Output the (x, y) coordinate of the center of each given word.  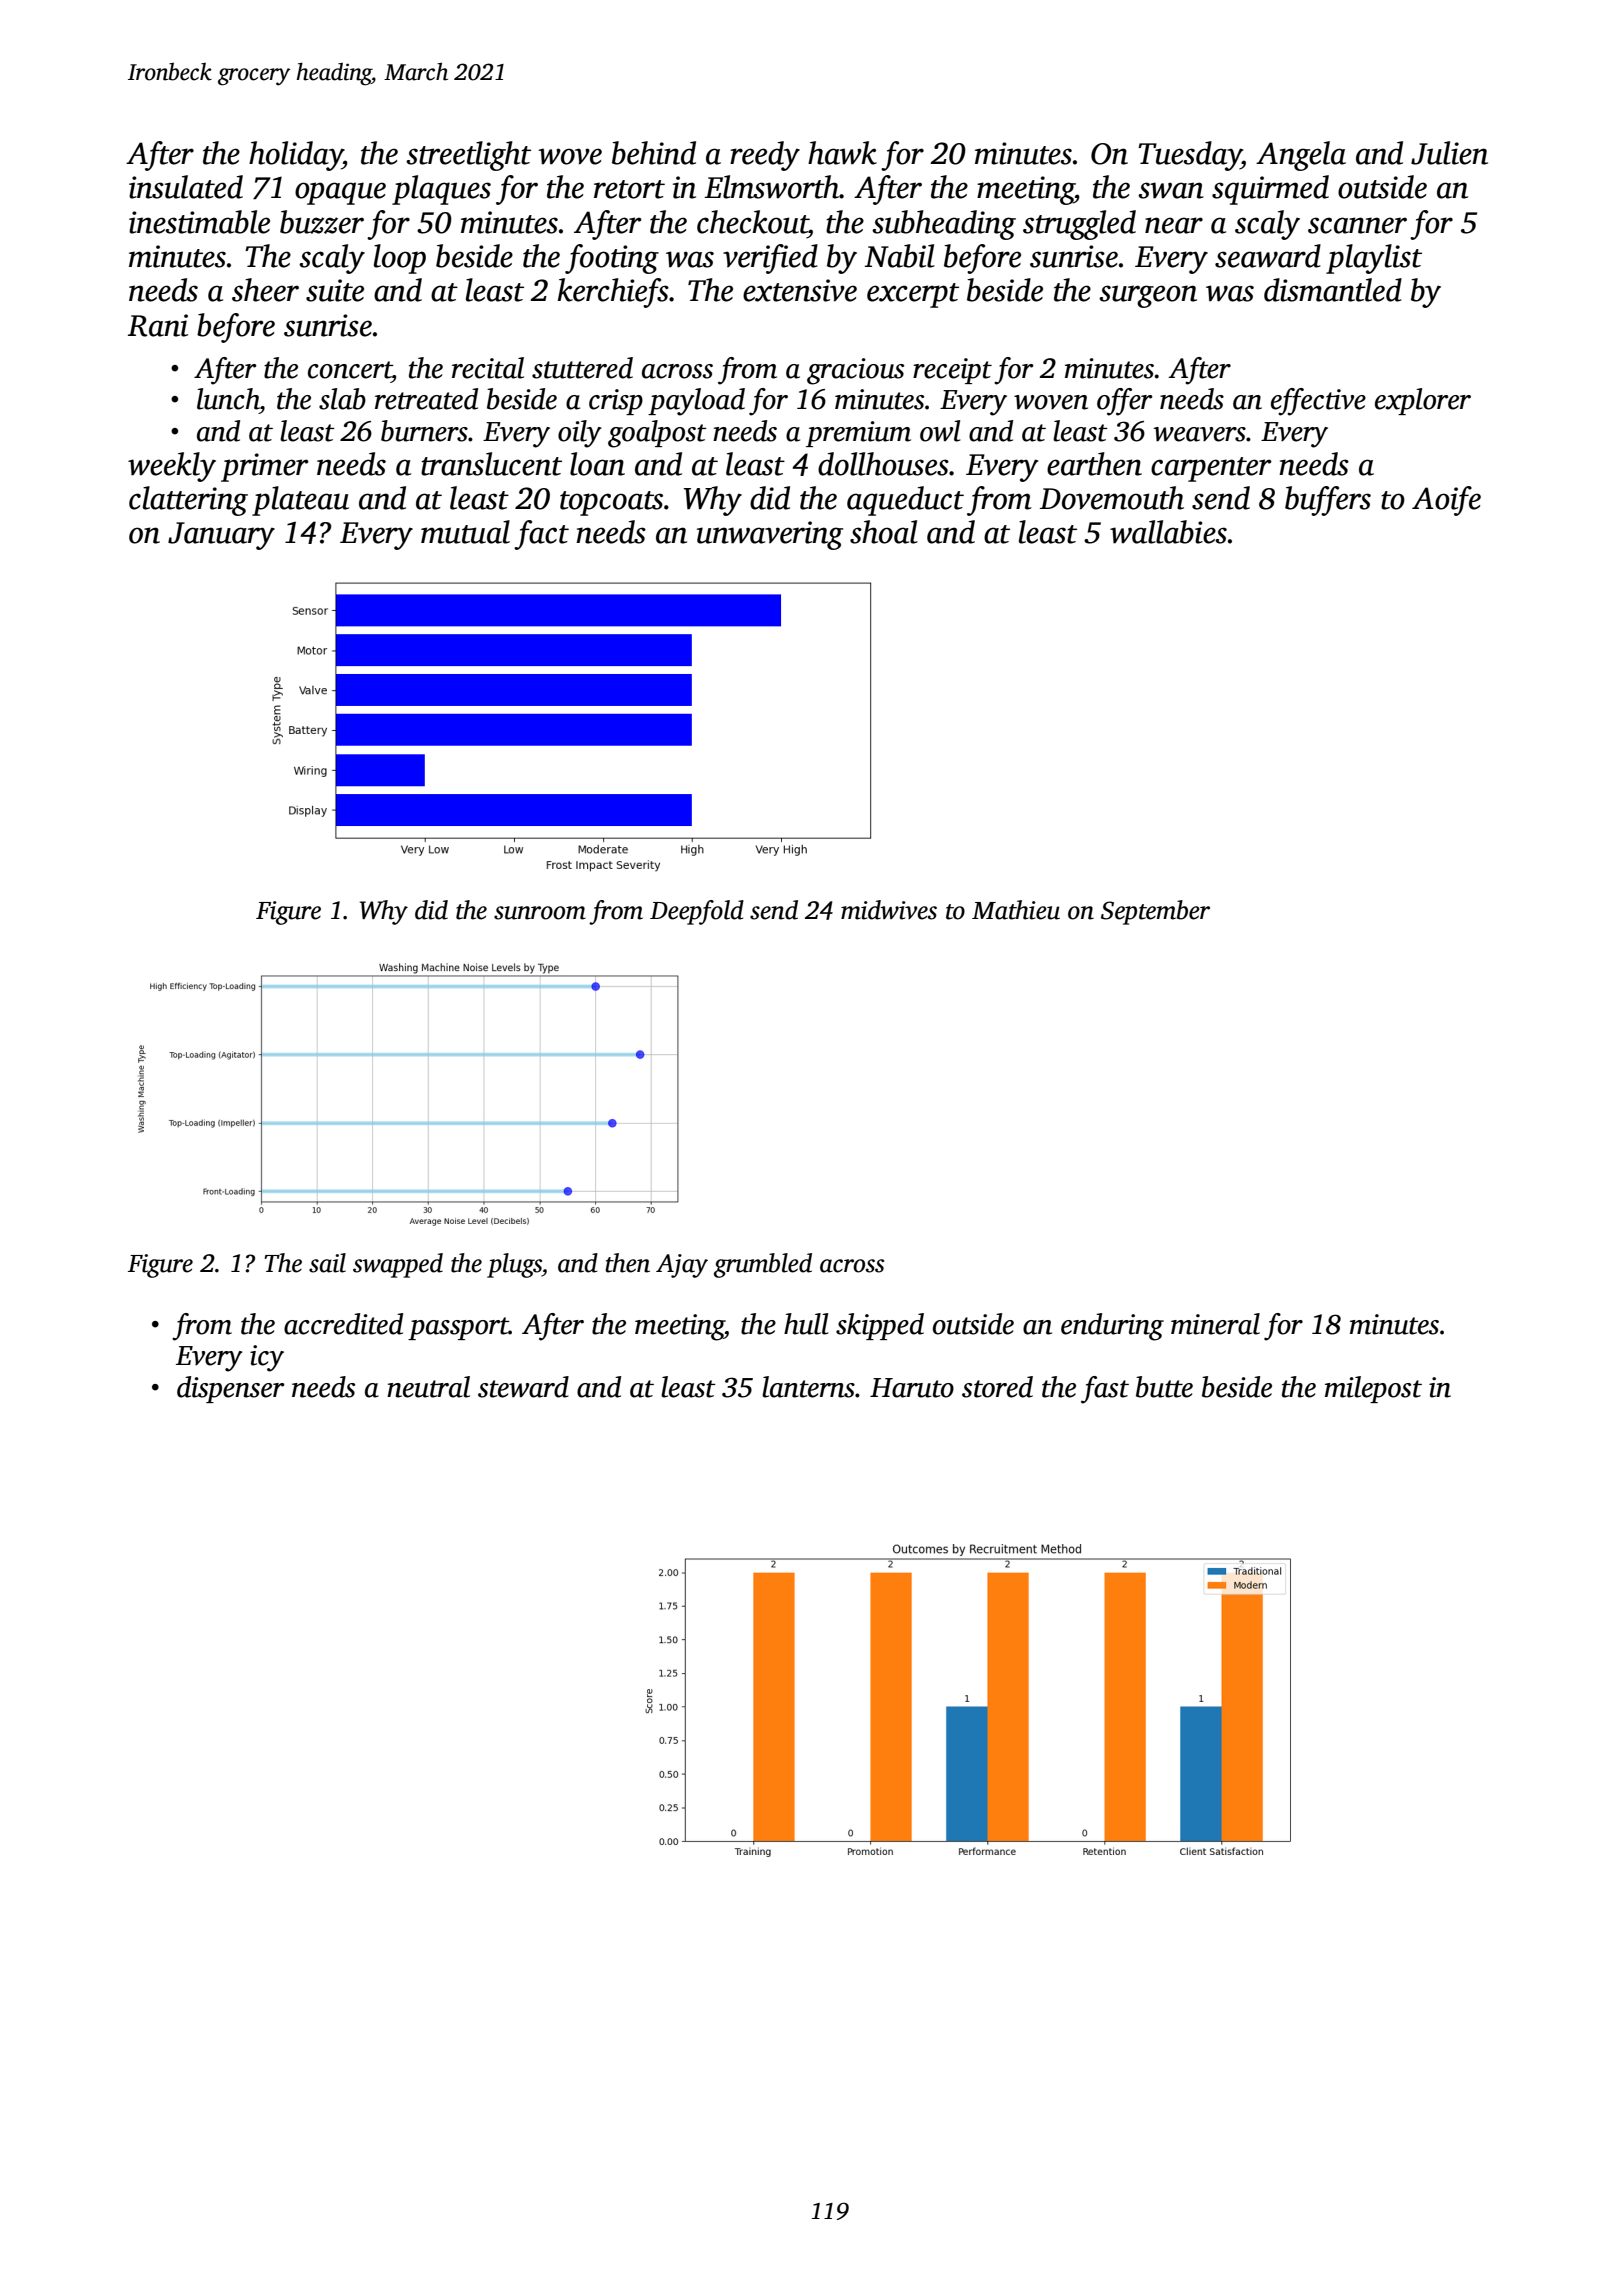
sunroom (540, 913)
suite (335, 290)
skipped (880, 1326)
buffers (1328, 501)
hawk (842, 153)
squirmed (1270, 190)
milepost (1373, 1389)
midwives (889, 910)
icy (267, 1358)
